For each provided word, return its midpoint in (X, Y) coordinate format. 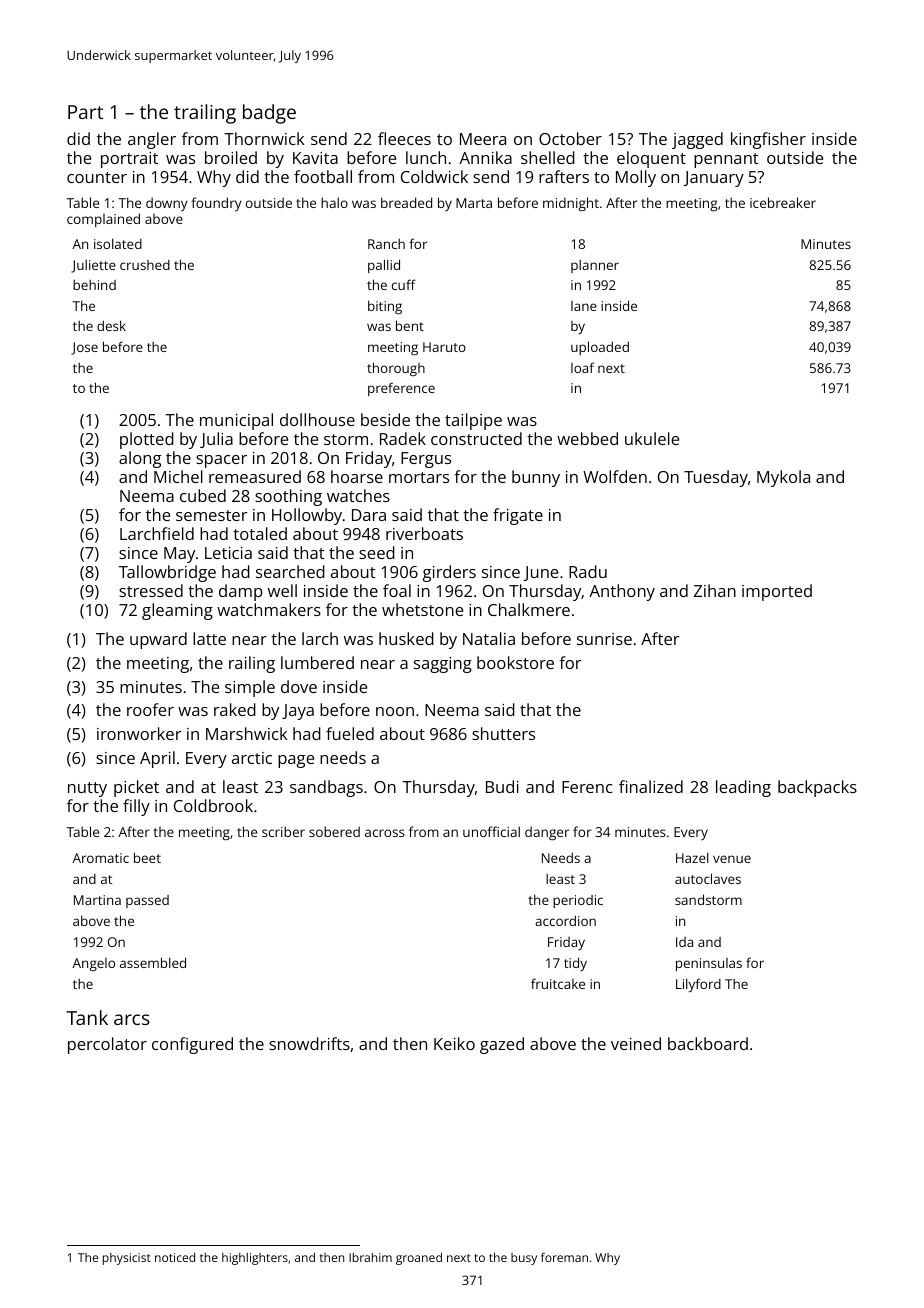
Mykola (783, 478)
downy (167, 204)
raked (235, 709)
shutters (503, 733)
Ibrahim (370, 1257)
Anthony (622, 592)
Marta (474, 203)
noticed (175, 1257)
